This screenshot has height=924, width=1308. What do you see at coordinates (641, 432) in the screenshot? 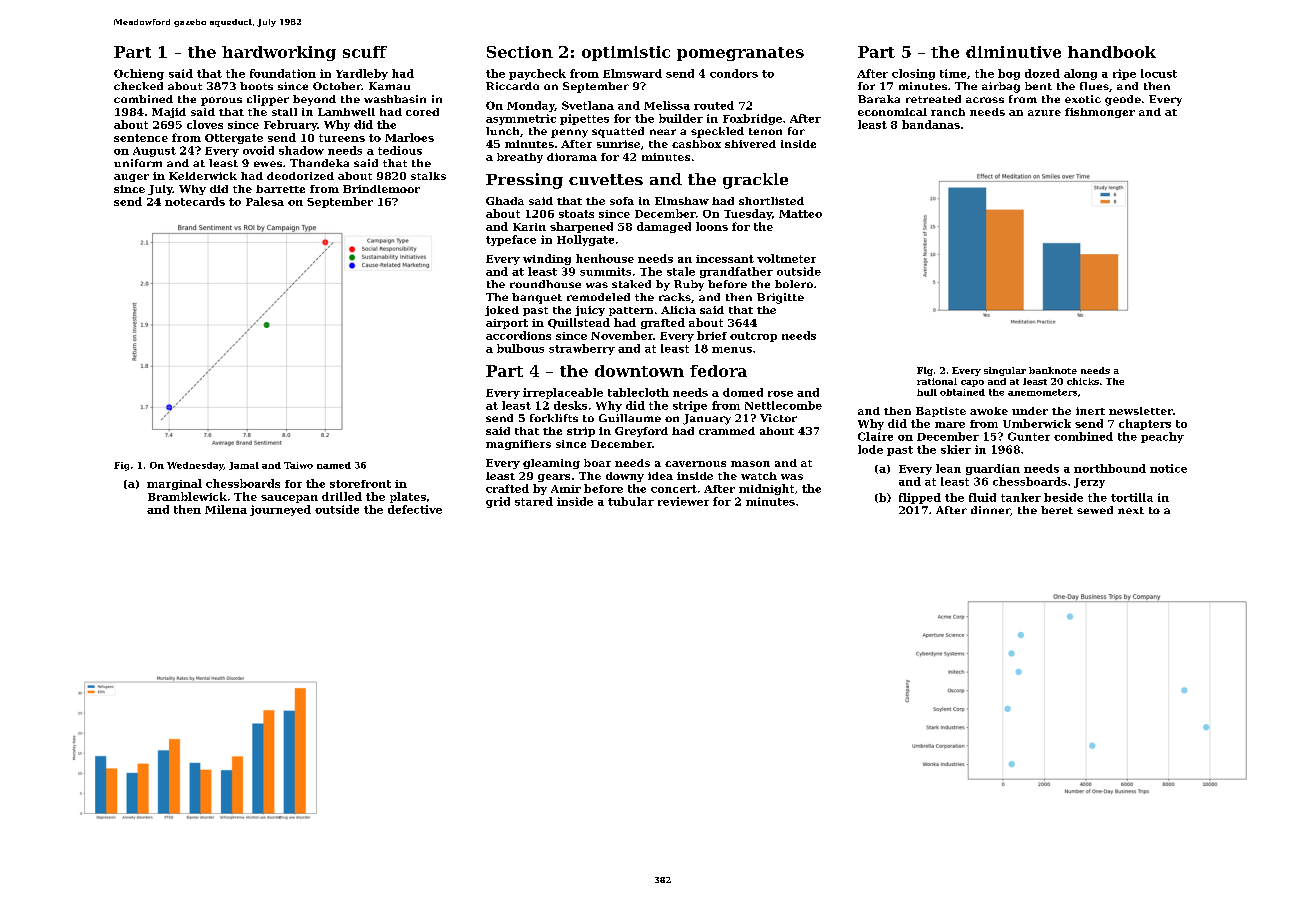
I see `Greyford` at bounding box center [641, 432].
